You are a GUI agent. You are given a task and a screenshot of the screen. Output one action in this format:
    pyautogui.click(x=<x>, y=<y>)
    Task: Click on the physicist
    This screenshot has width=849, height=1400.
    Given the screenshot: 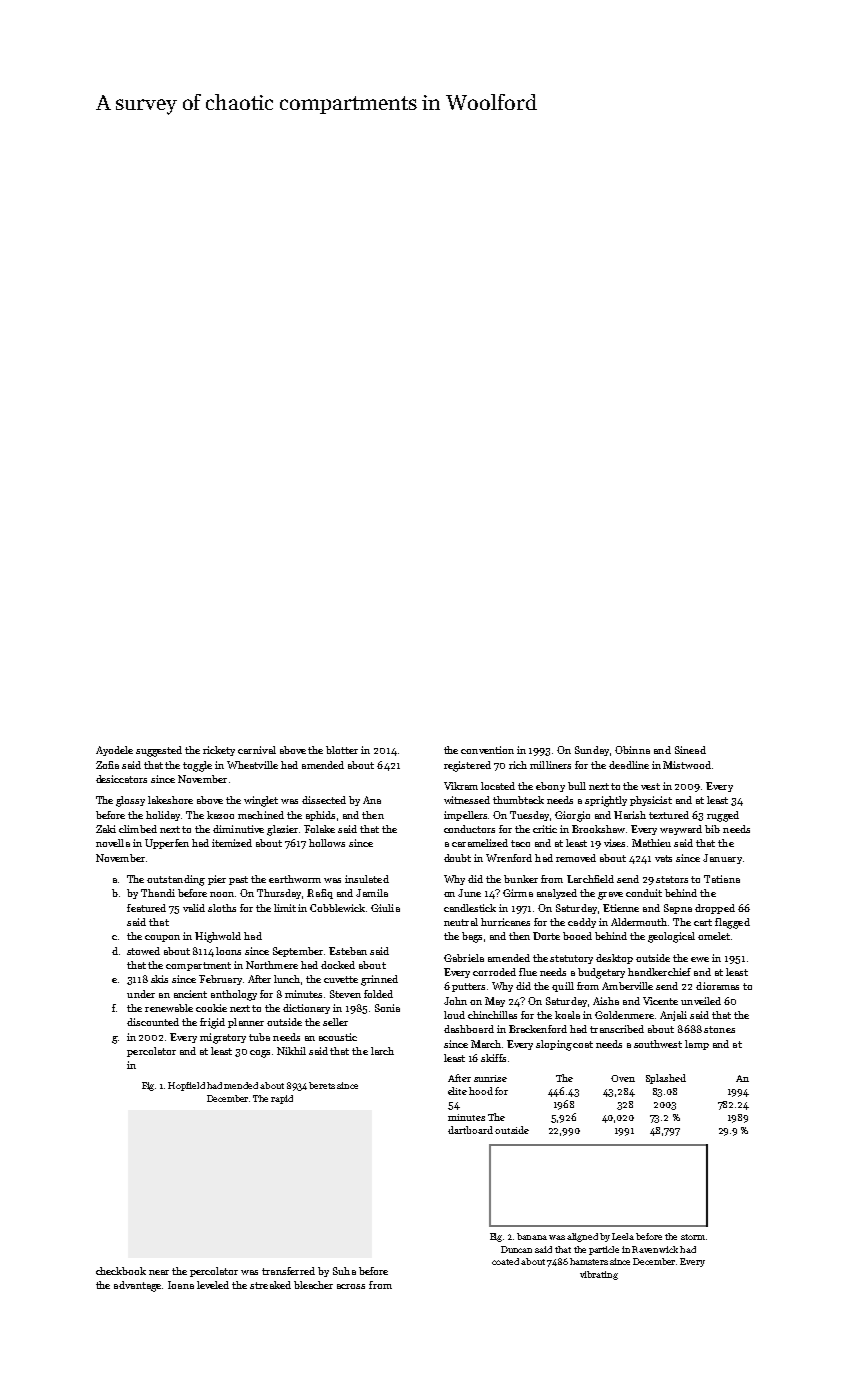 What is the action you would take?
    pyautogui.click(x=651, y=801)
